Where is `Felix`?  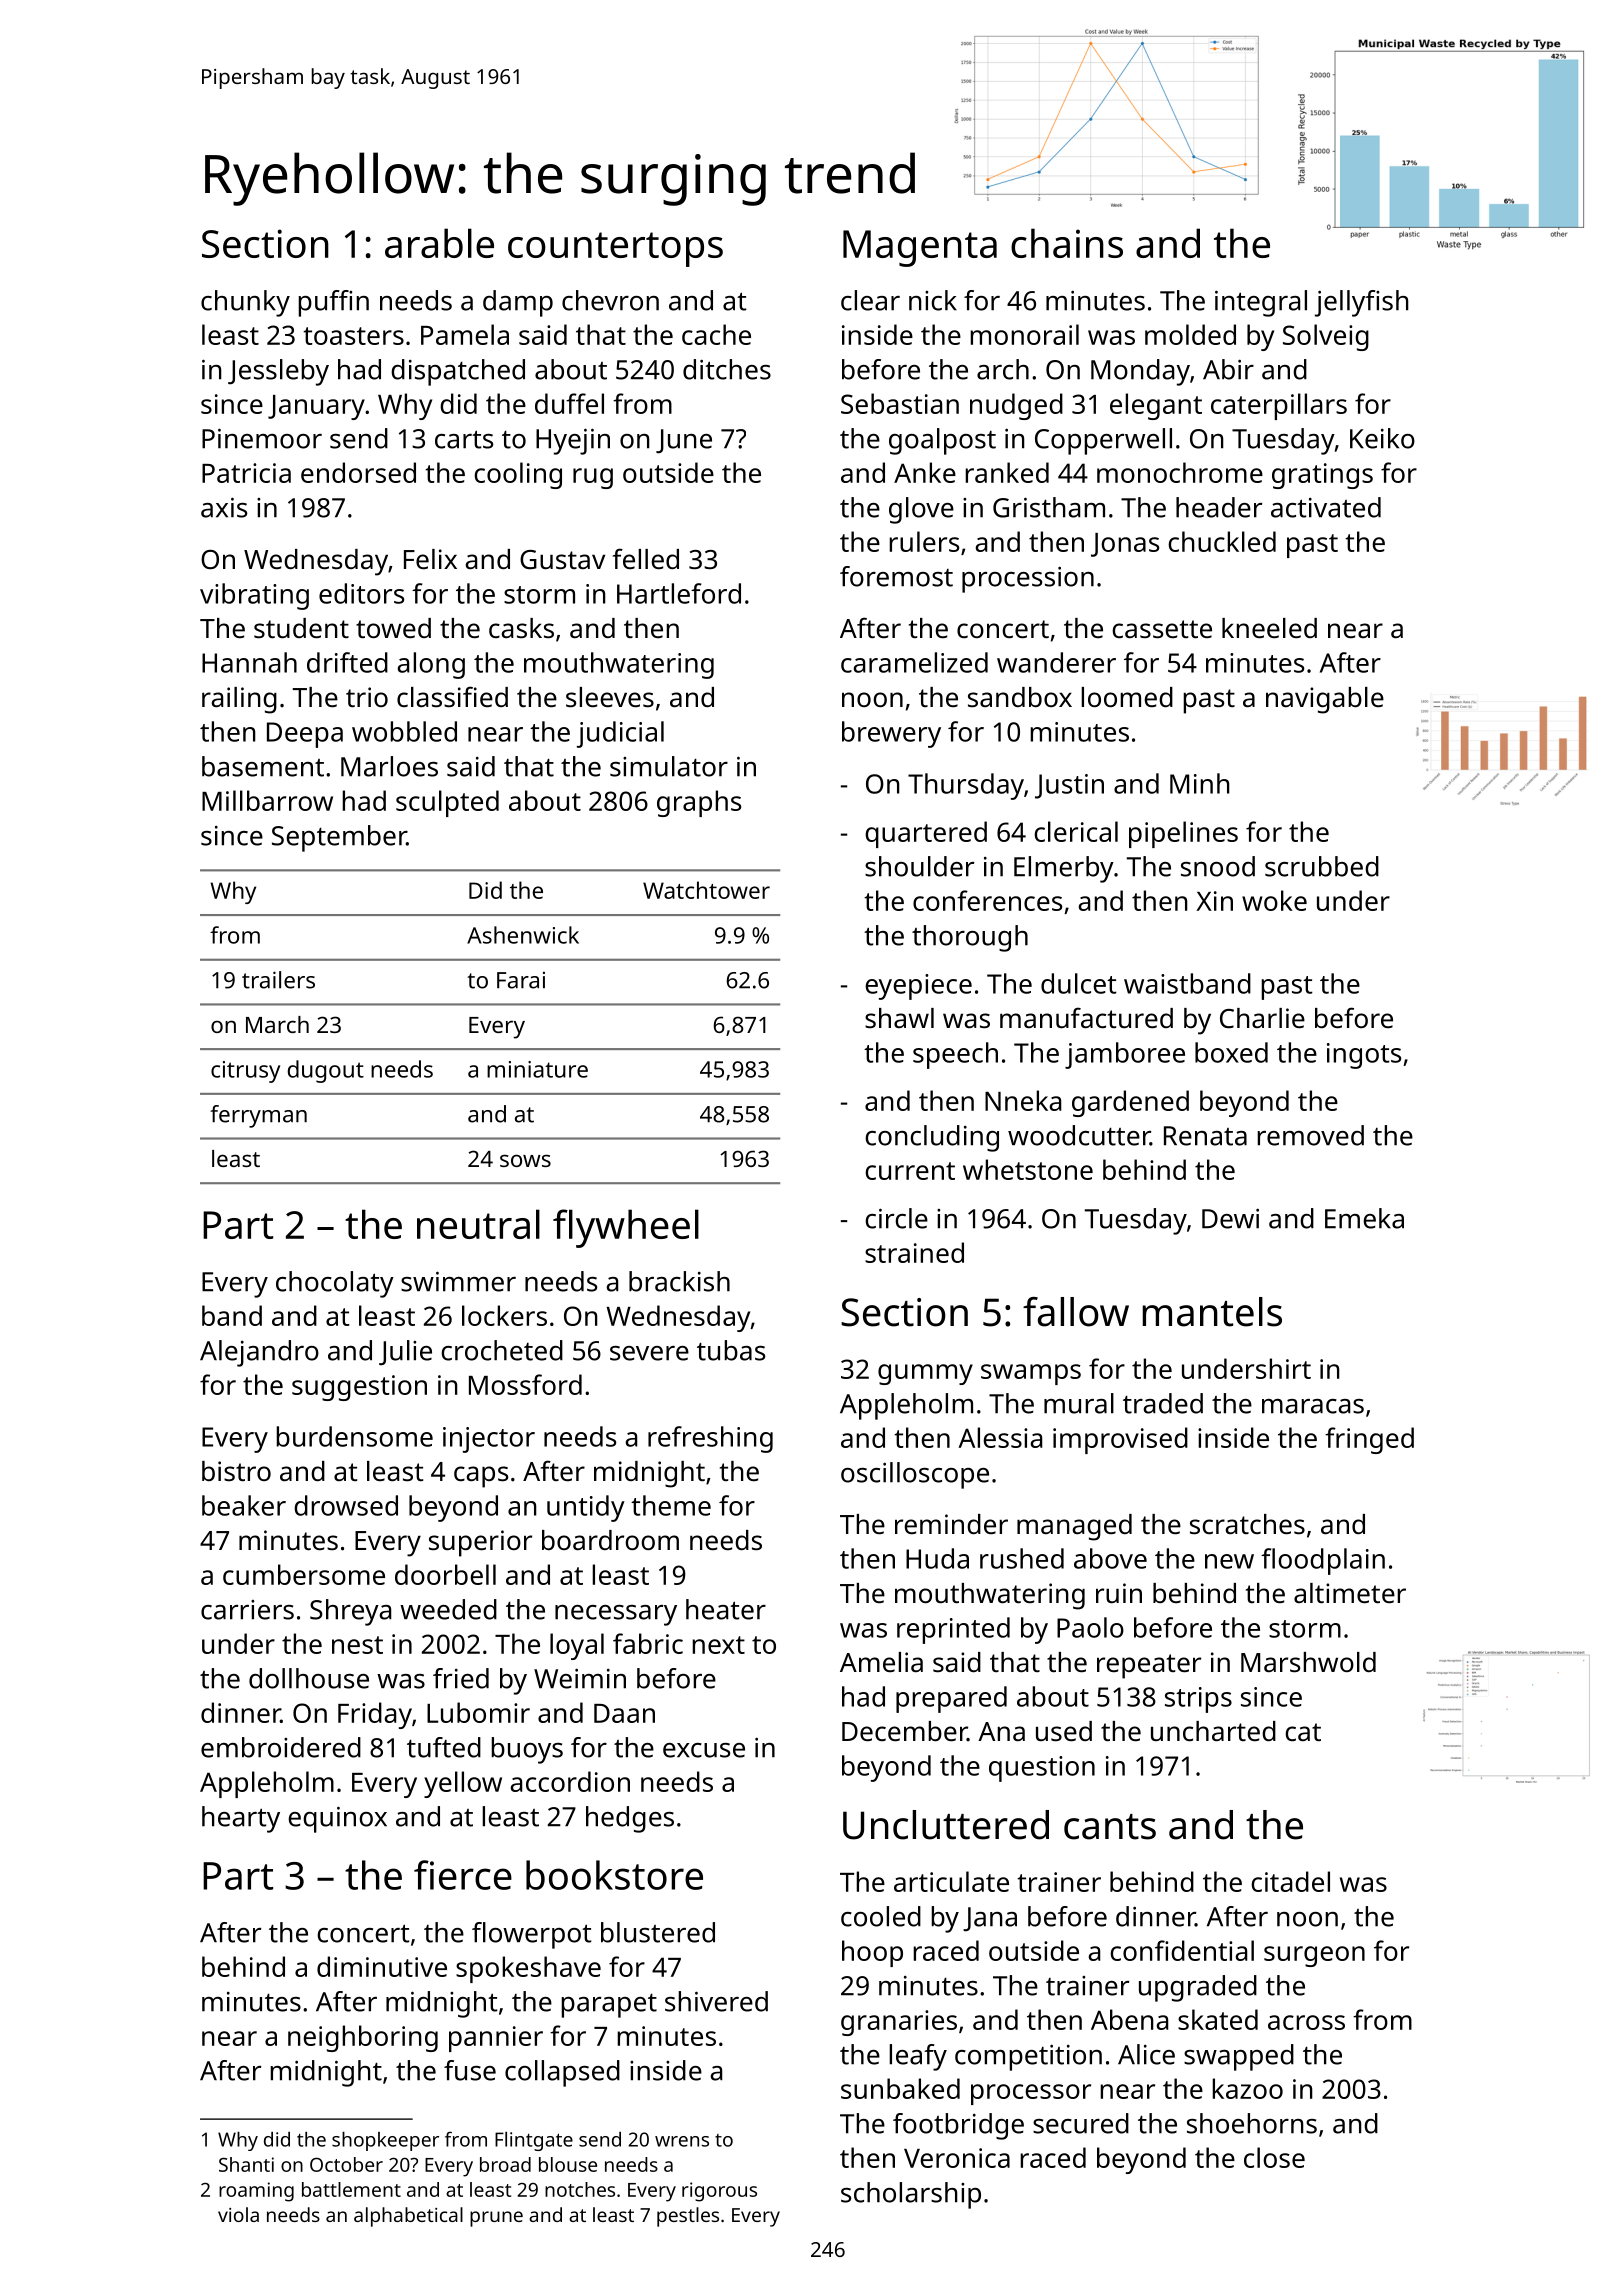
Felix is located at coordinates (430, 559).
